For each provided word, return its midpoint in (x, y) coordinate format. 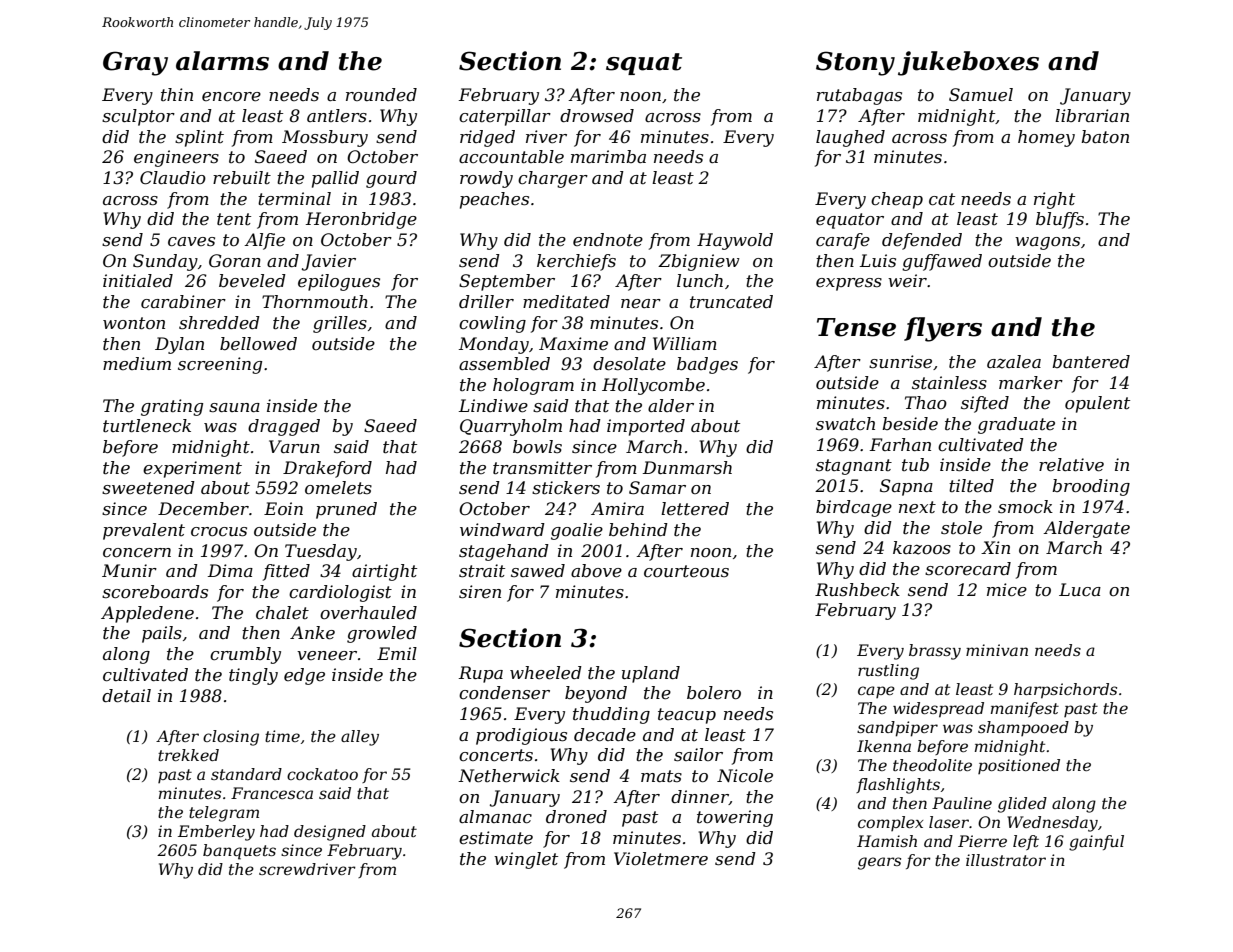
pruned (346, 510)
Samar (657, 488)
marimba (608, 156)
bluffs (1060, 220)
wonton (134, 323)
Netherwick (509, 776)
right (1054, 200)
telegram (224, 814)
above (596, 571)
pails (162, 634)
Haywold (735, 241)
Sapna (906, 487)
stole (961, 528)
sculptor (138, 117)
